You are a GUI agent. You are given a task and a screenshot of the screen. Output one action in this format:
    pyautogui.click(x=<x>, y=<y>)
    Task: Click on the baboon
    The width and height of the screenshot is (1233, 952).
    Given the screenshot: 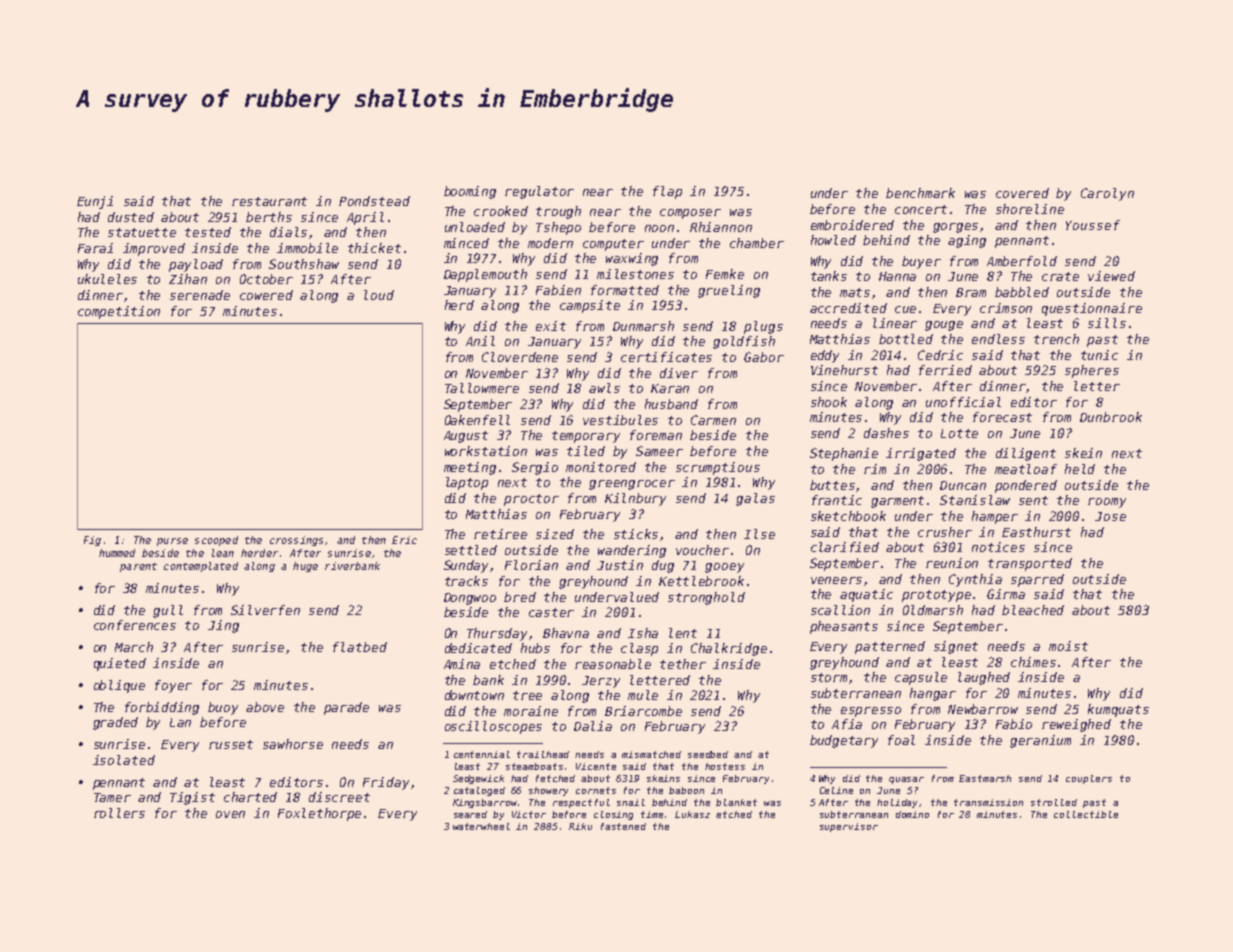 What is the action you would take?
    pyautogui.click(x=686, y=790)
